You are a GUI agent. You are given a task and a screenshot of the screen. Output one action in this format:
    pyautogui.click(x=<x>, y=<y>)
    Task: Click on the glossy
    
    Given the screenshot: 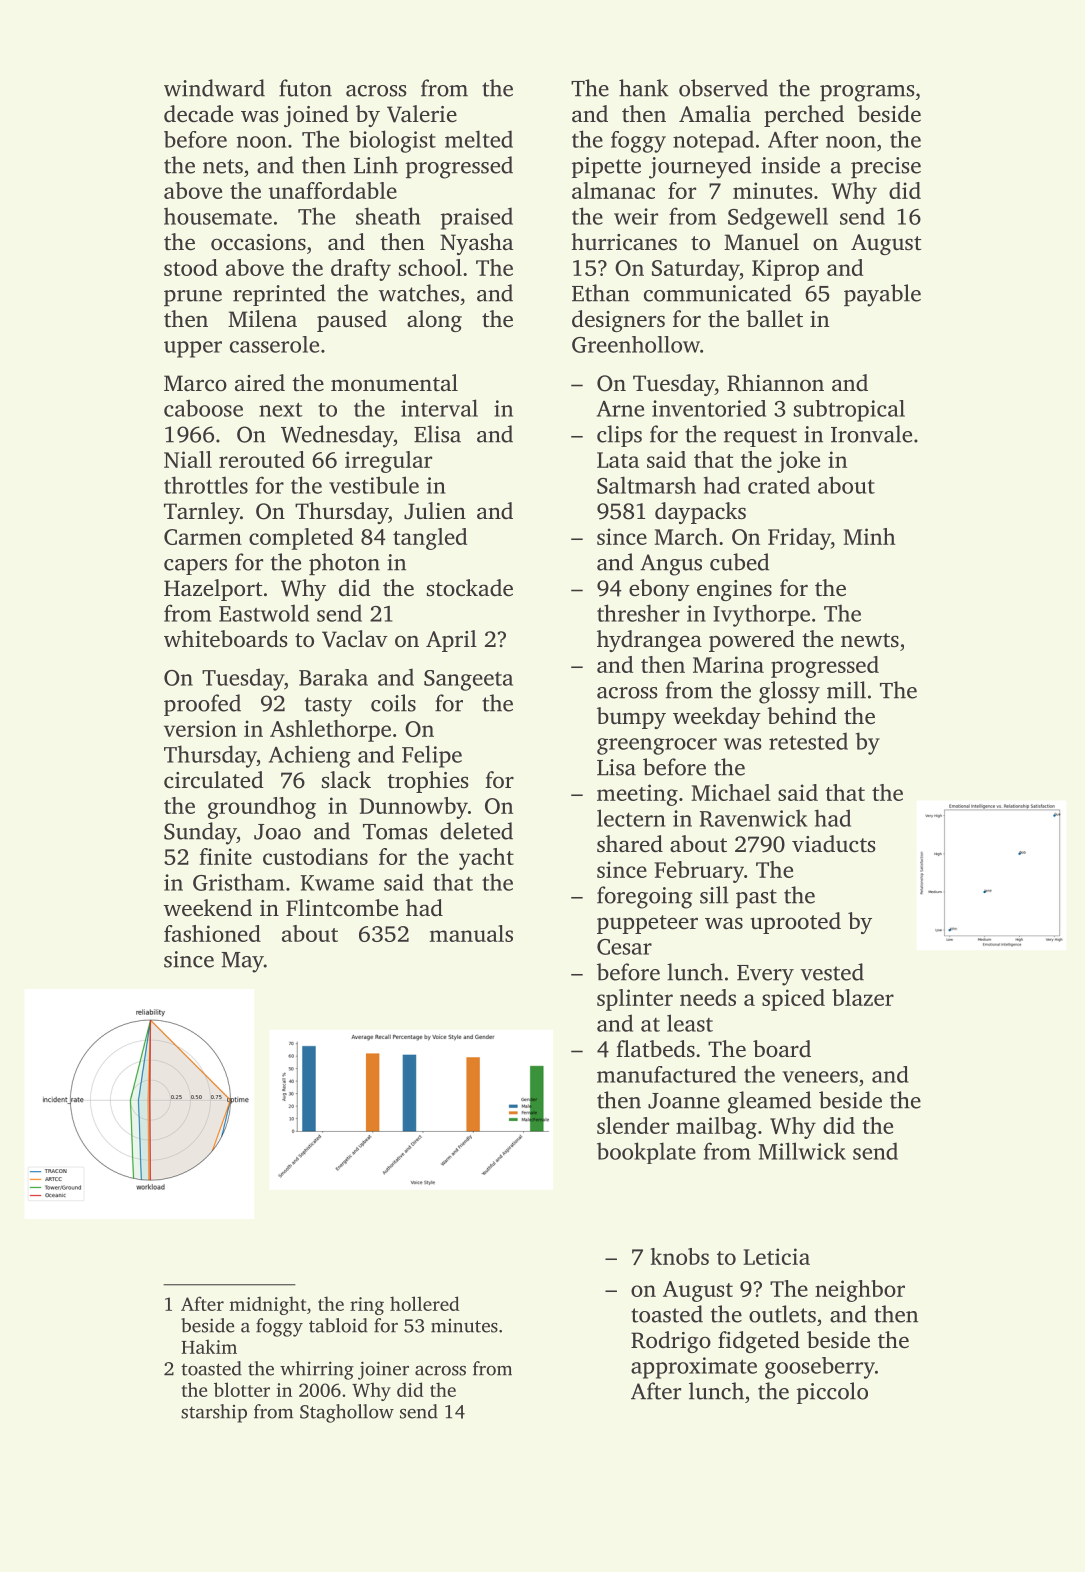 What is the action you would take?
    pyautogui.click(x=789, y=692)
